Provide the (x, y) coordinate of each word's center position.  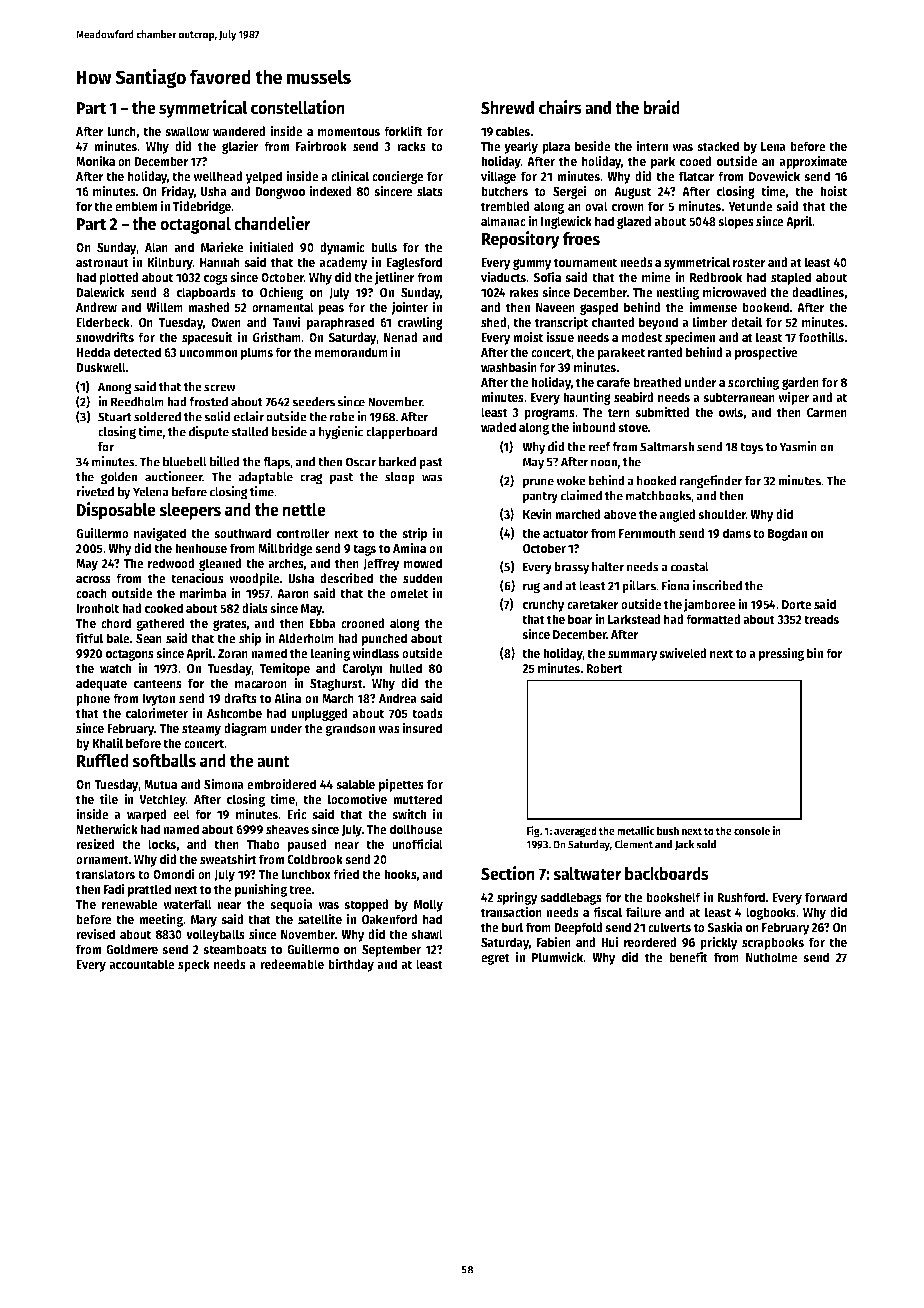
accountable (142, 964)
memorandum (351, 352)
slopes (736, 222)
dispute (209, 433)
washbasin (509, 366)
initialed (272, 246)
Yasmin (798, 446)
